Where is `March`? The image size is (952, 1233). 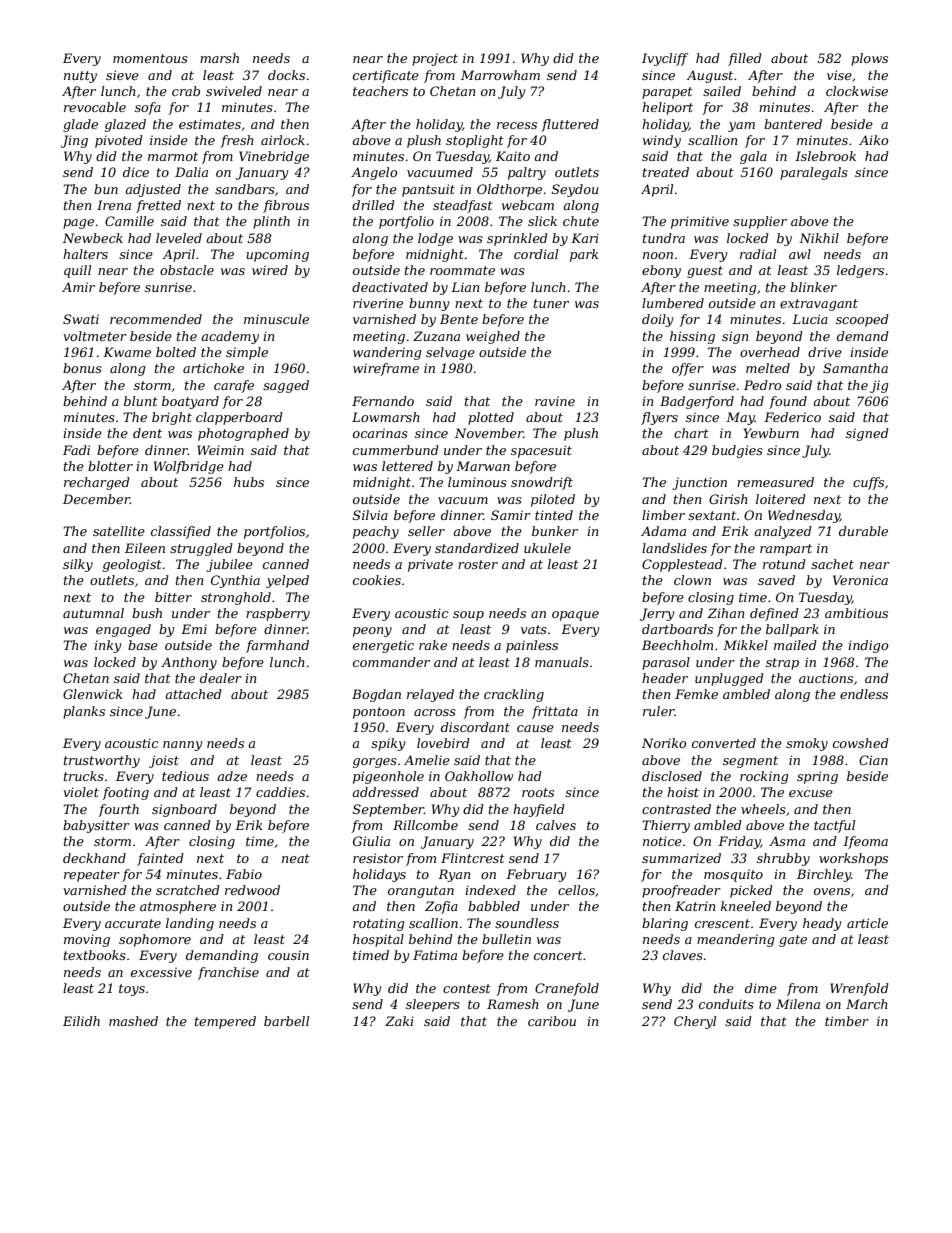 March is located at coordinates (867, 1004).
